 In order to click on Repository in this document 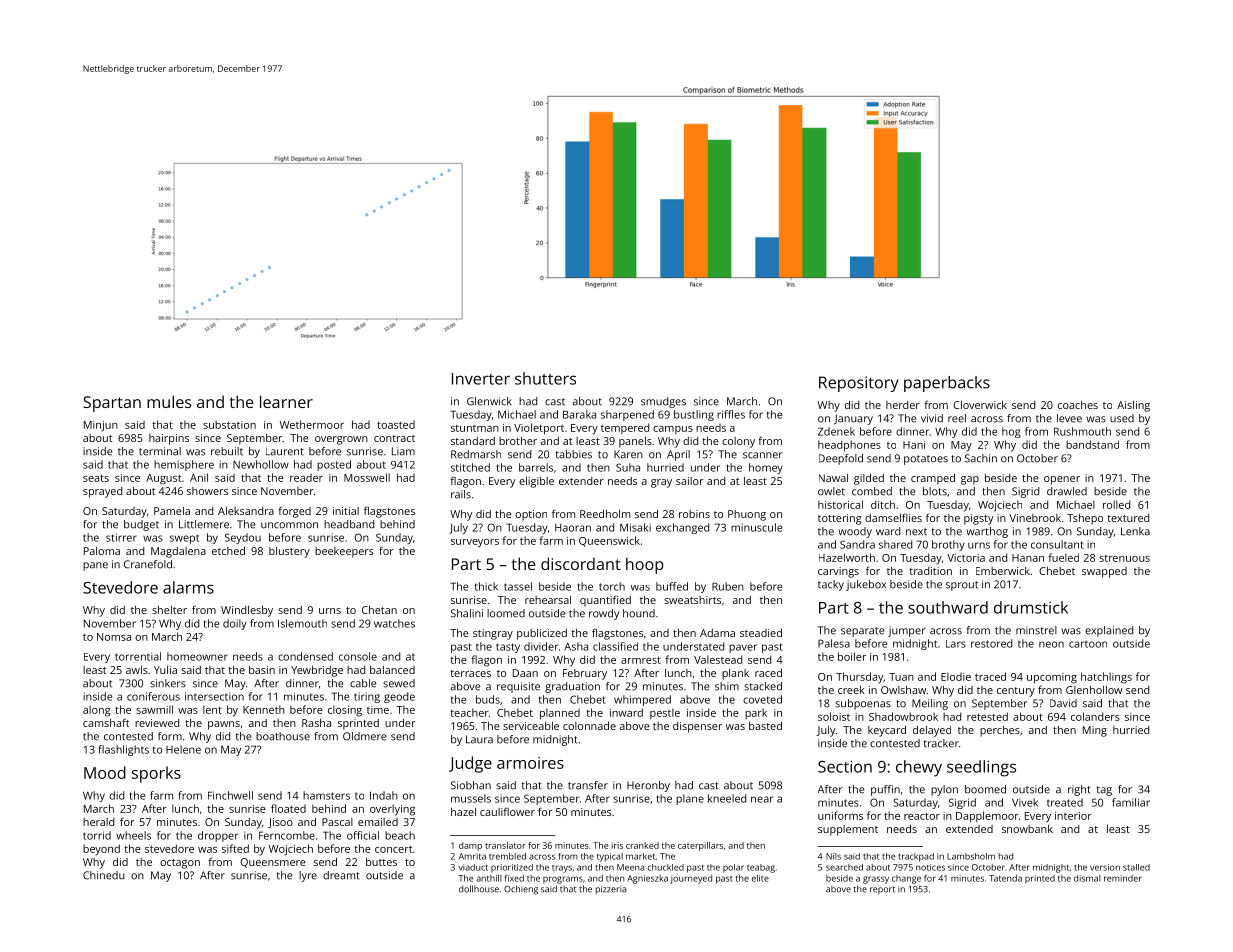, I will do `click(859, 384)`.
